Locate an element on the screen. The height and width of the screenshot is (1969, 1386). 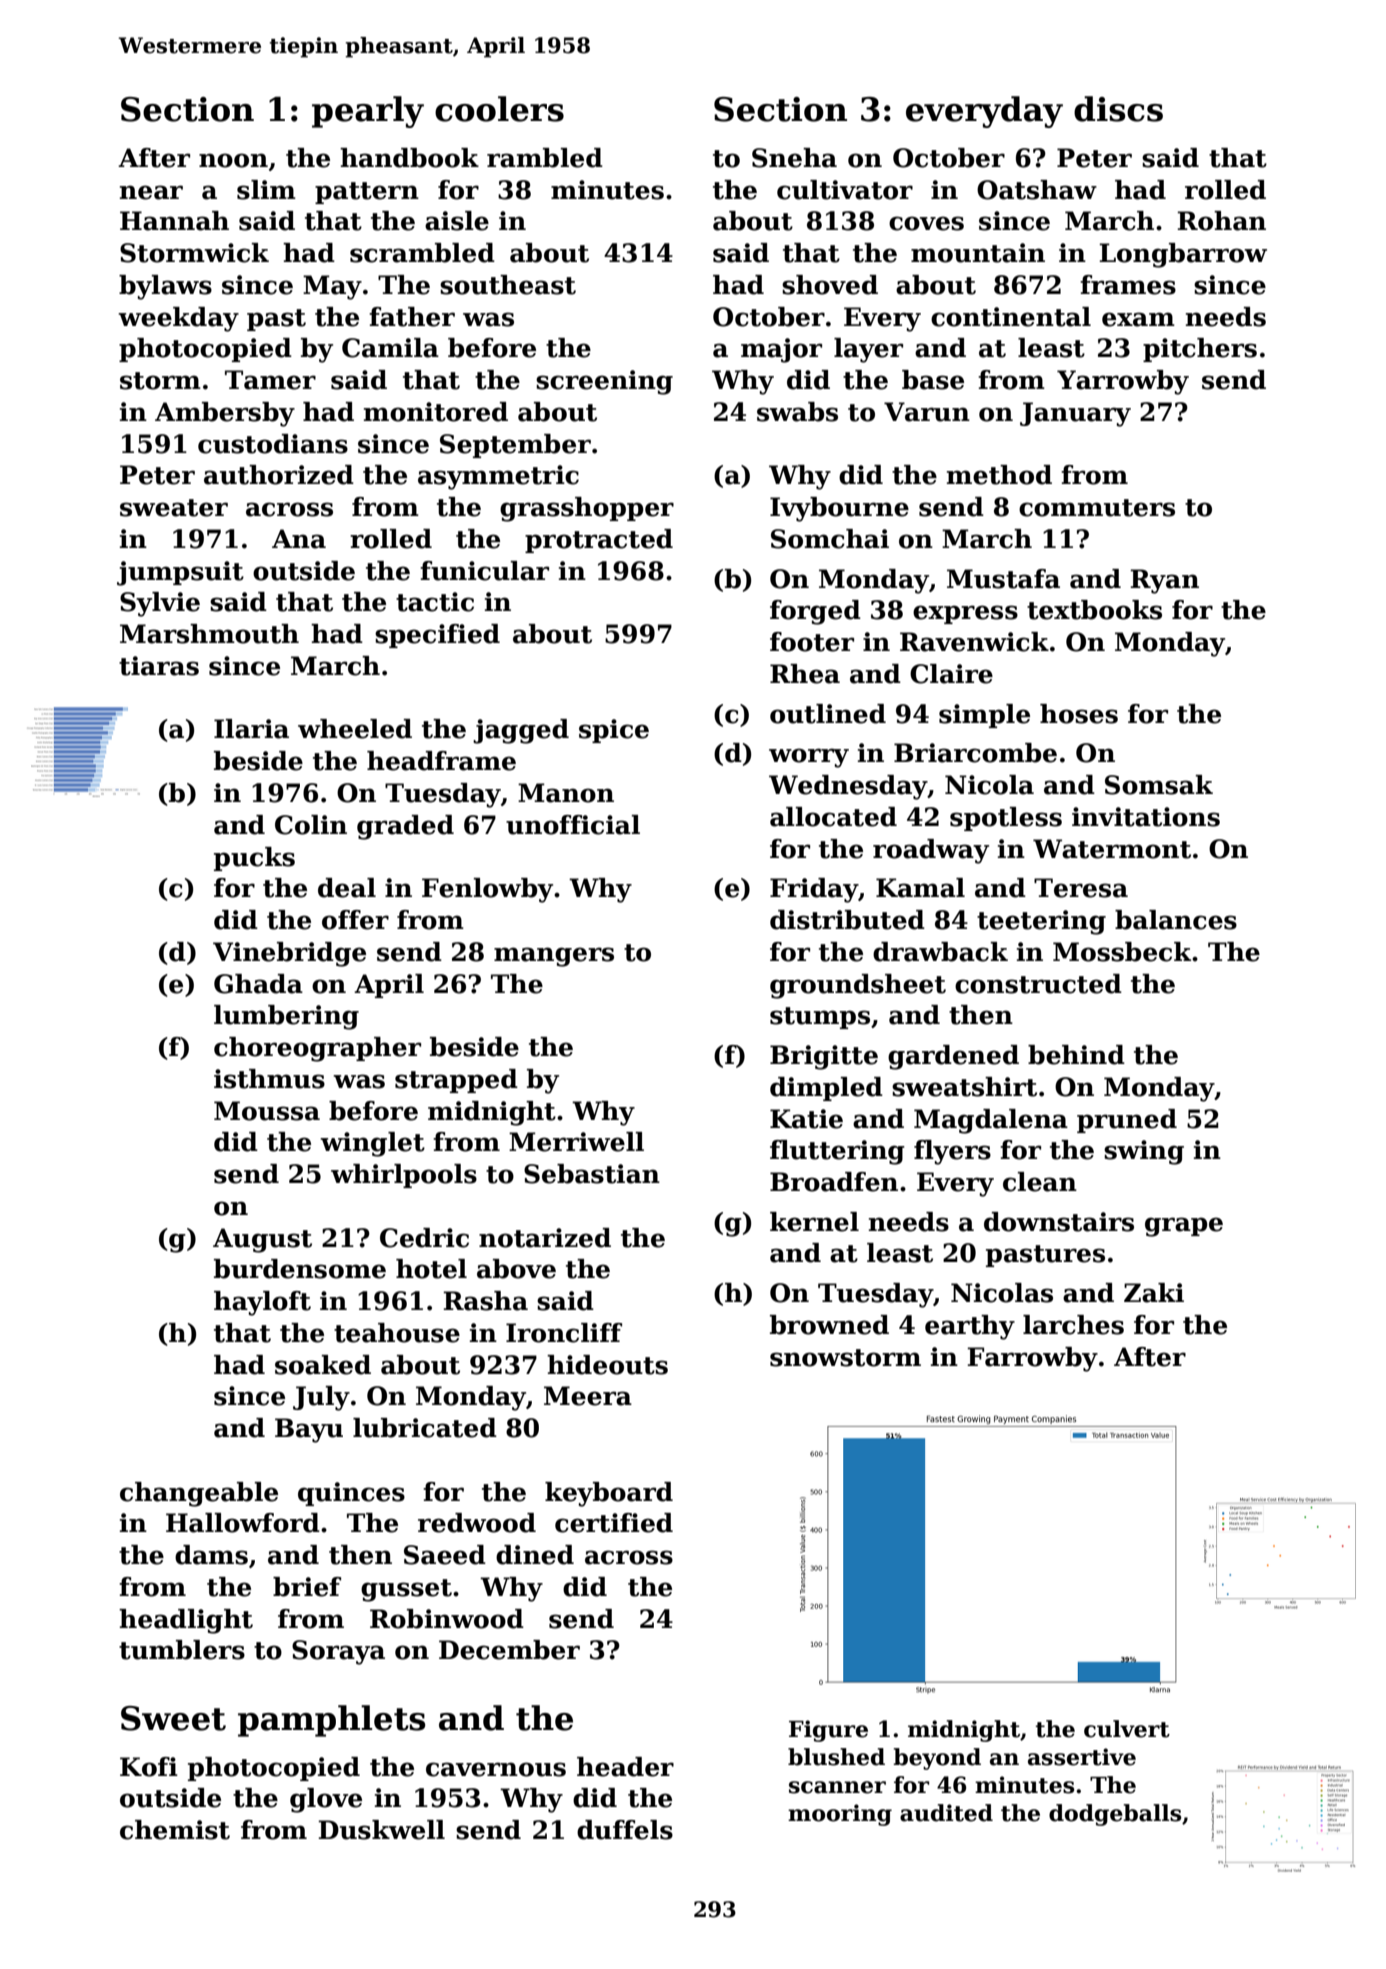
culvert is located at coordinates (1127, 1729).
